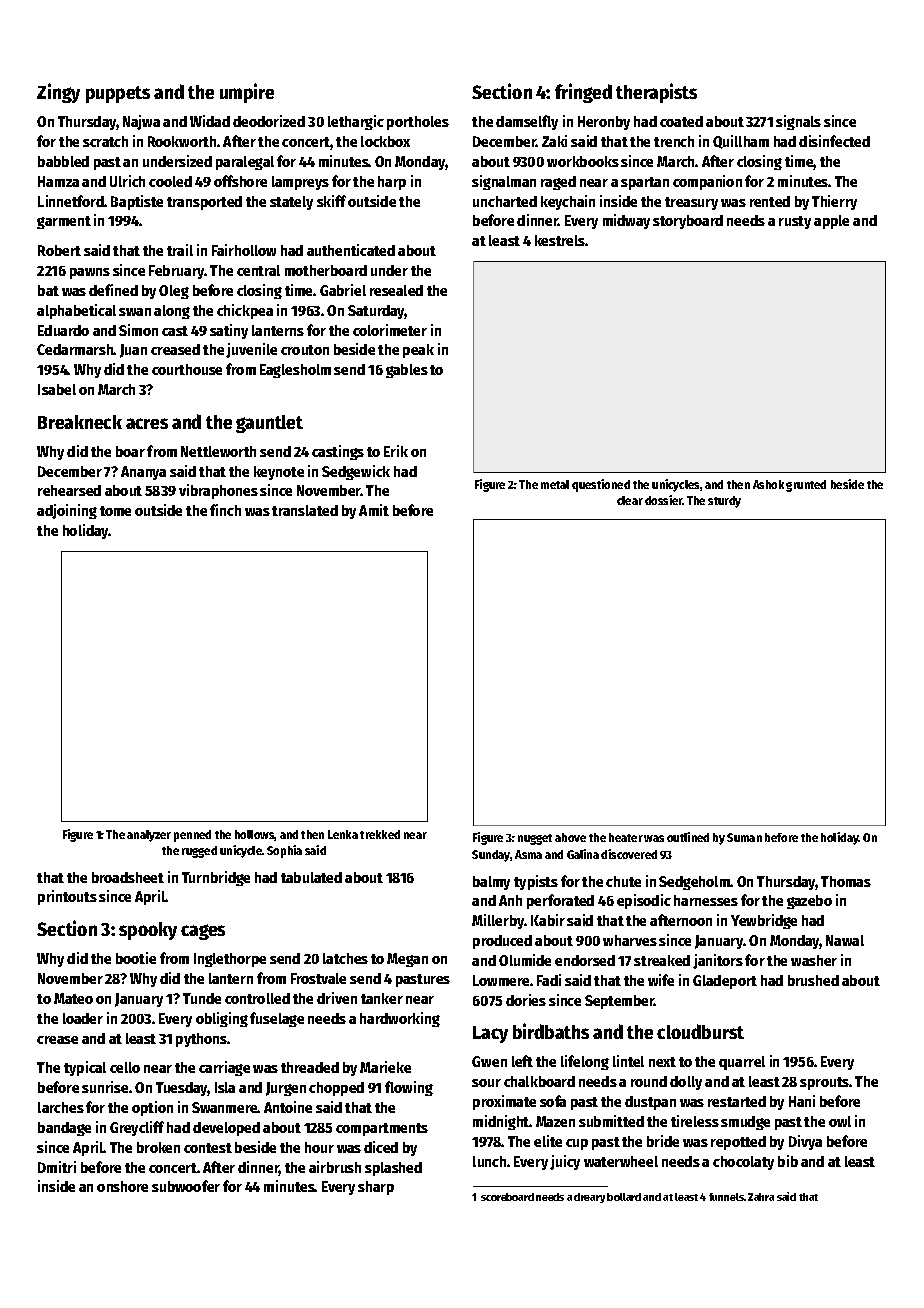 This screenshot has width=924, height=1308. What do you see at coordinates (834, 202) in the screenshot?
I see `Thierry` at bounding box center [834, 202].
